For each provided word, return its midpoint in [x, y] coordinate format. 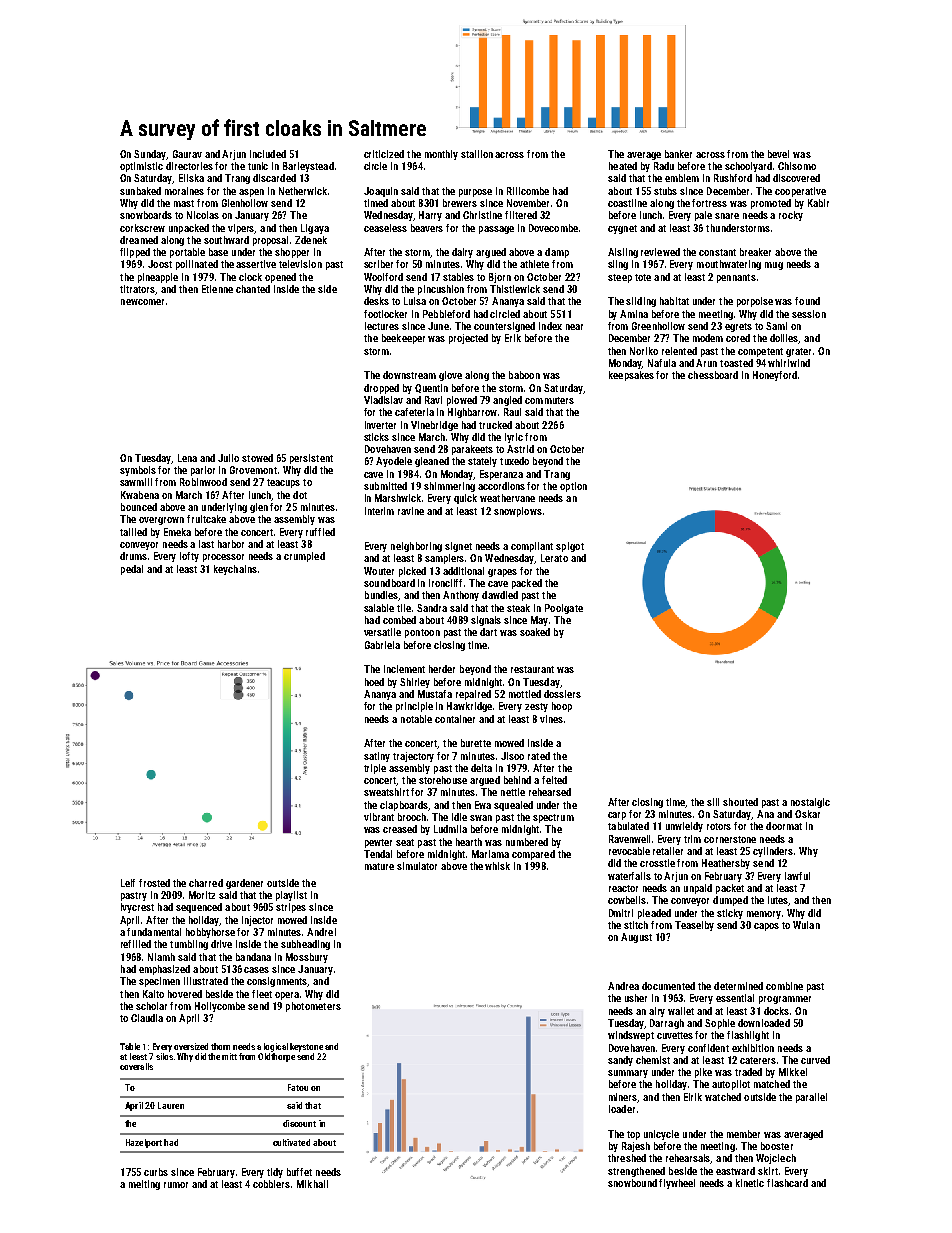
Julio [228, 458]
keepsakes [631, 376]
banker [678, 154]
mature [379, 866]
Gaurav [187, 154]
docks [776, 1011]
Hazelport [144, 1143]
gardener [244, 884]
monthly [441, 155]
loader [622, 1109]
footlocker [385, 314]
